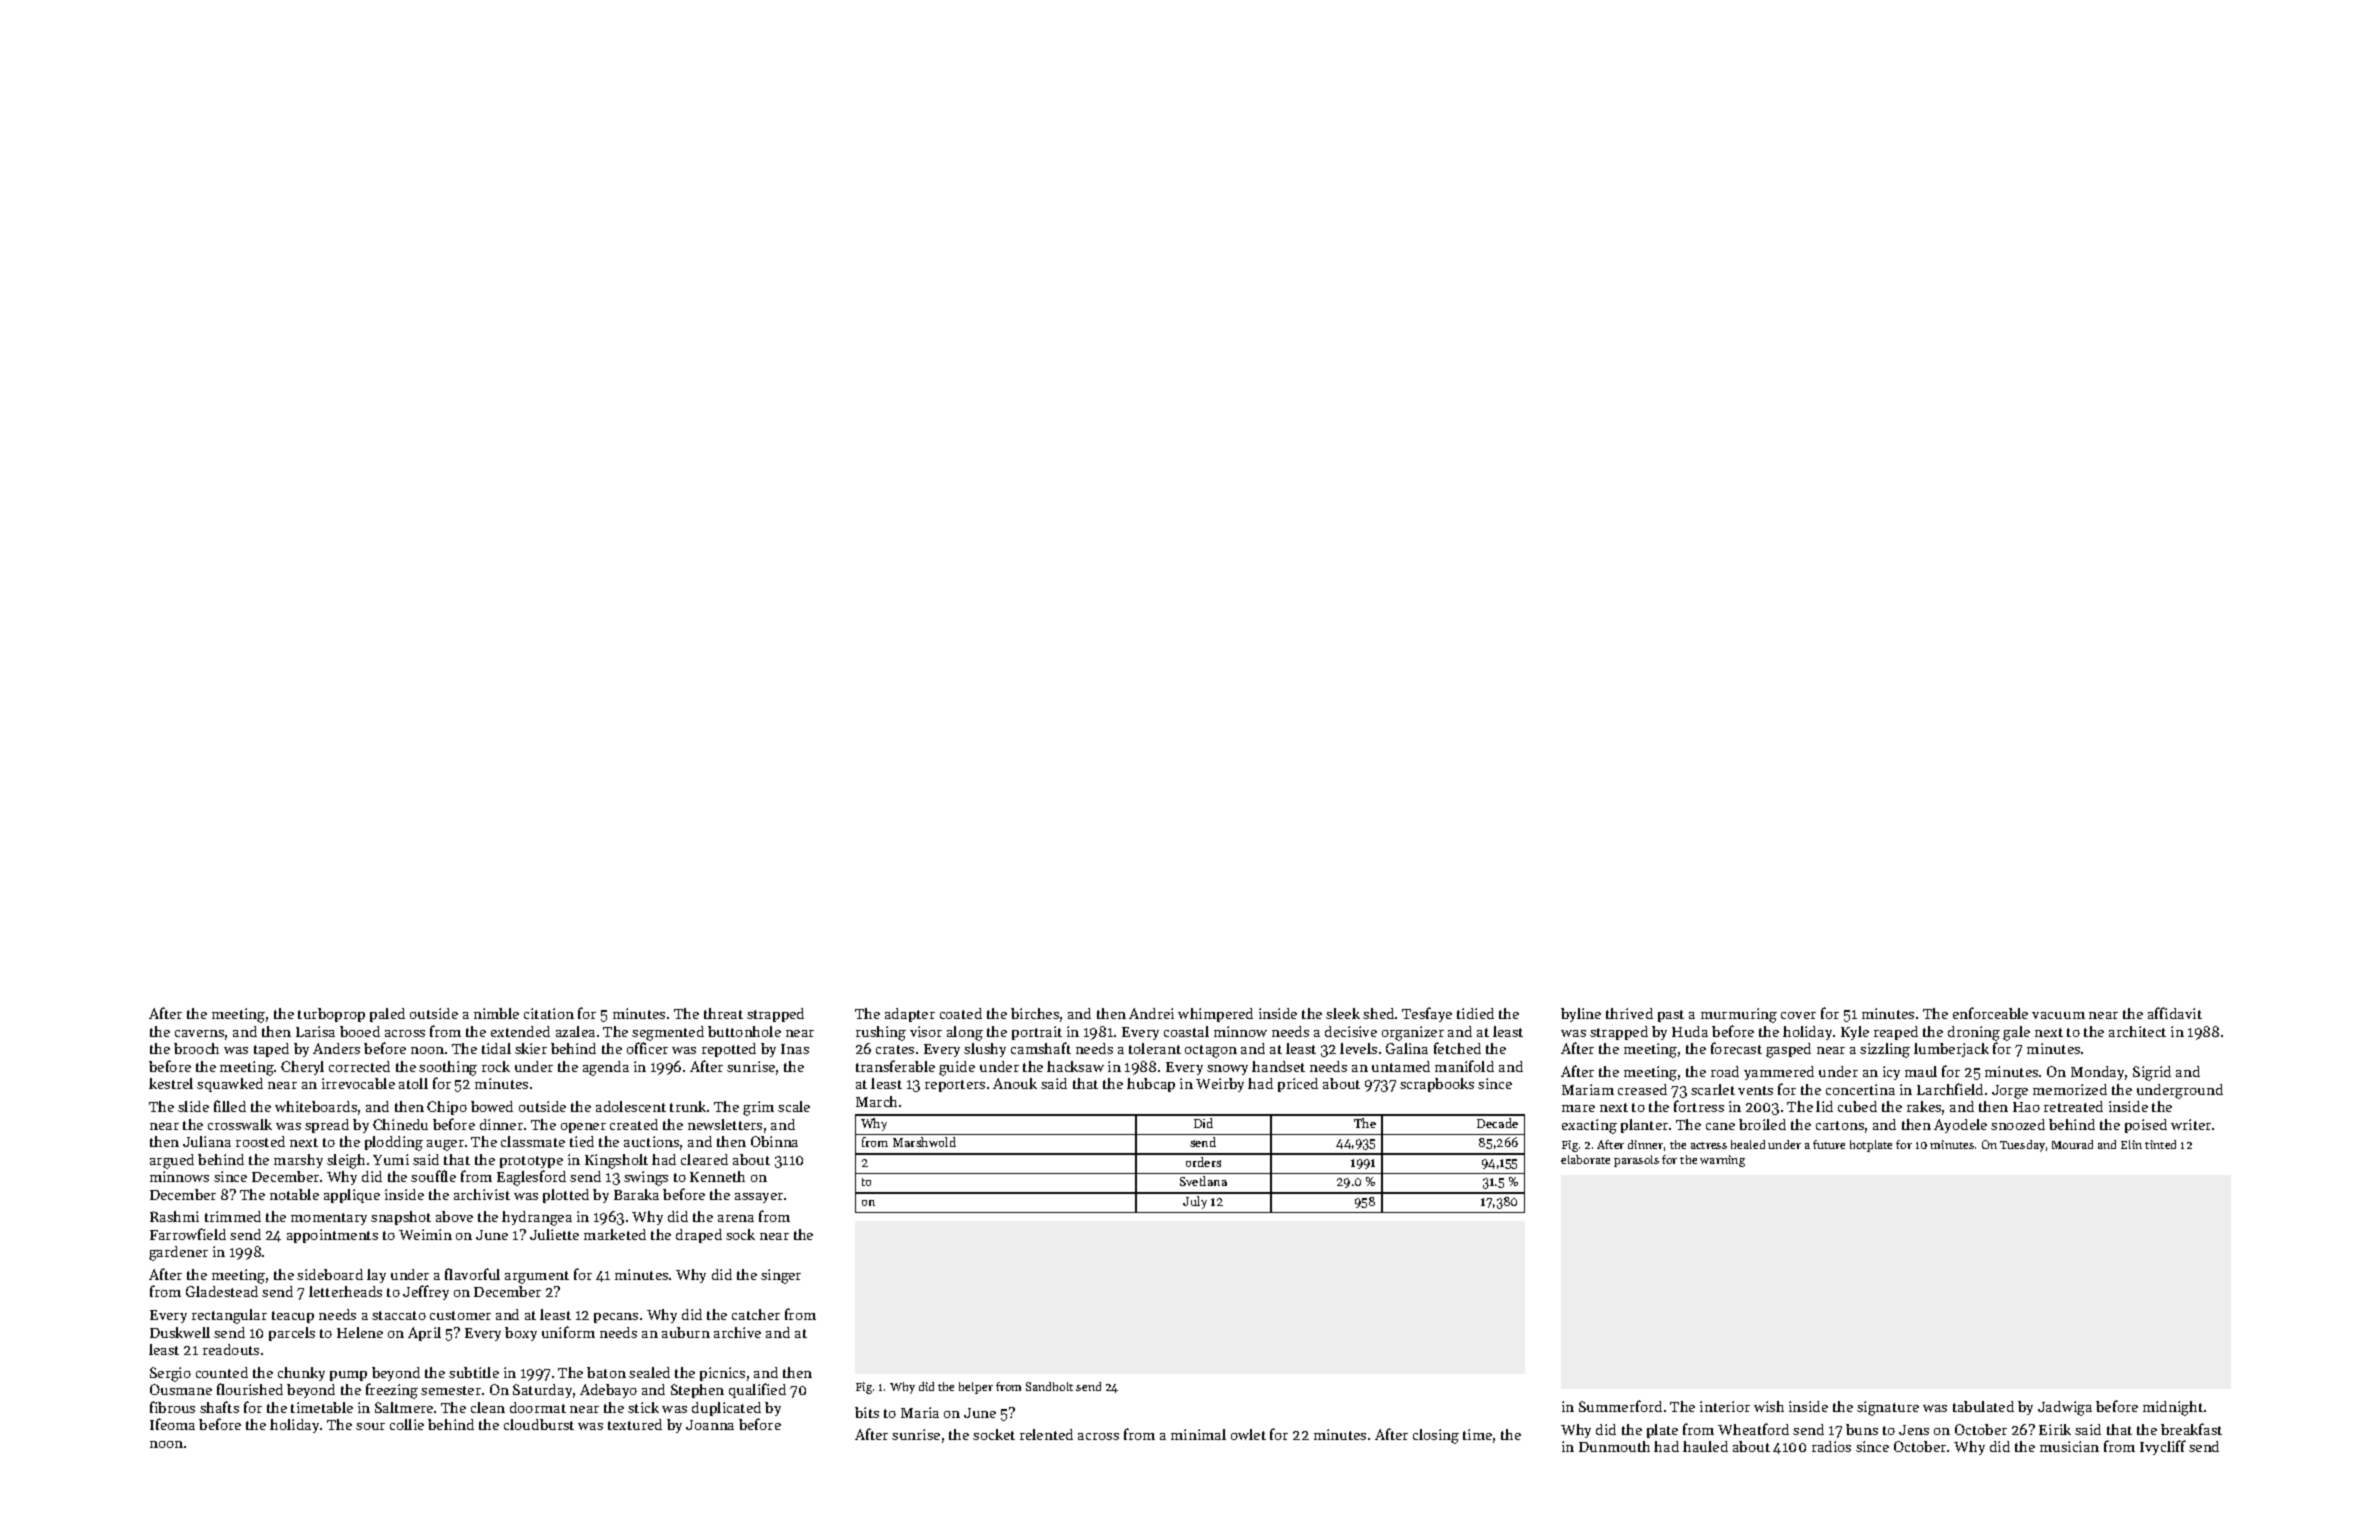 The height and width of the document is (1540, 2380). What do you see at coordinates (2022, 1146) in the document?
I see `Tuesday` at bounding box center [2022, 1146].
